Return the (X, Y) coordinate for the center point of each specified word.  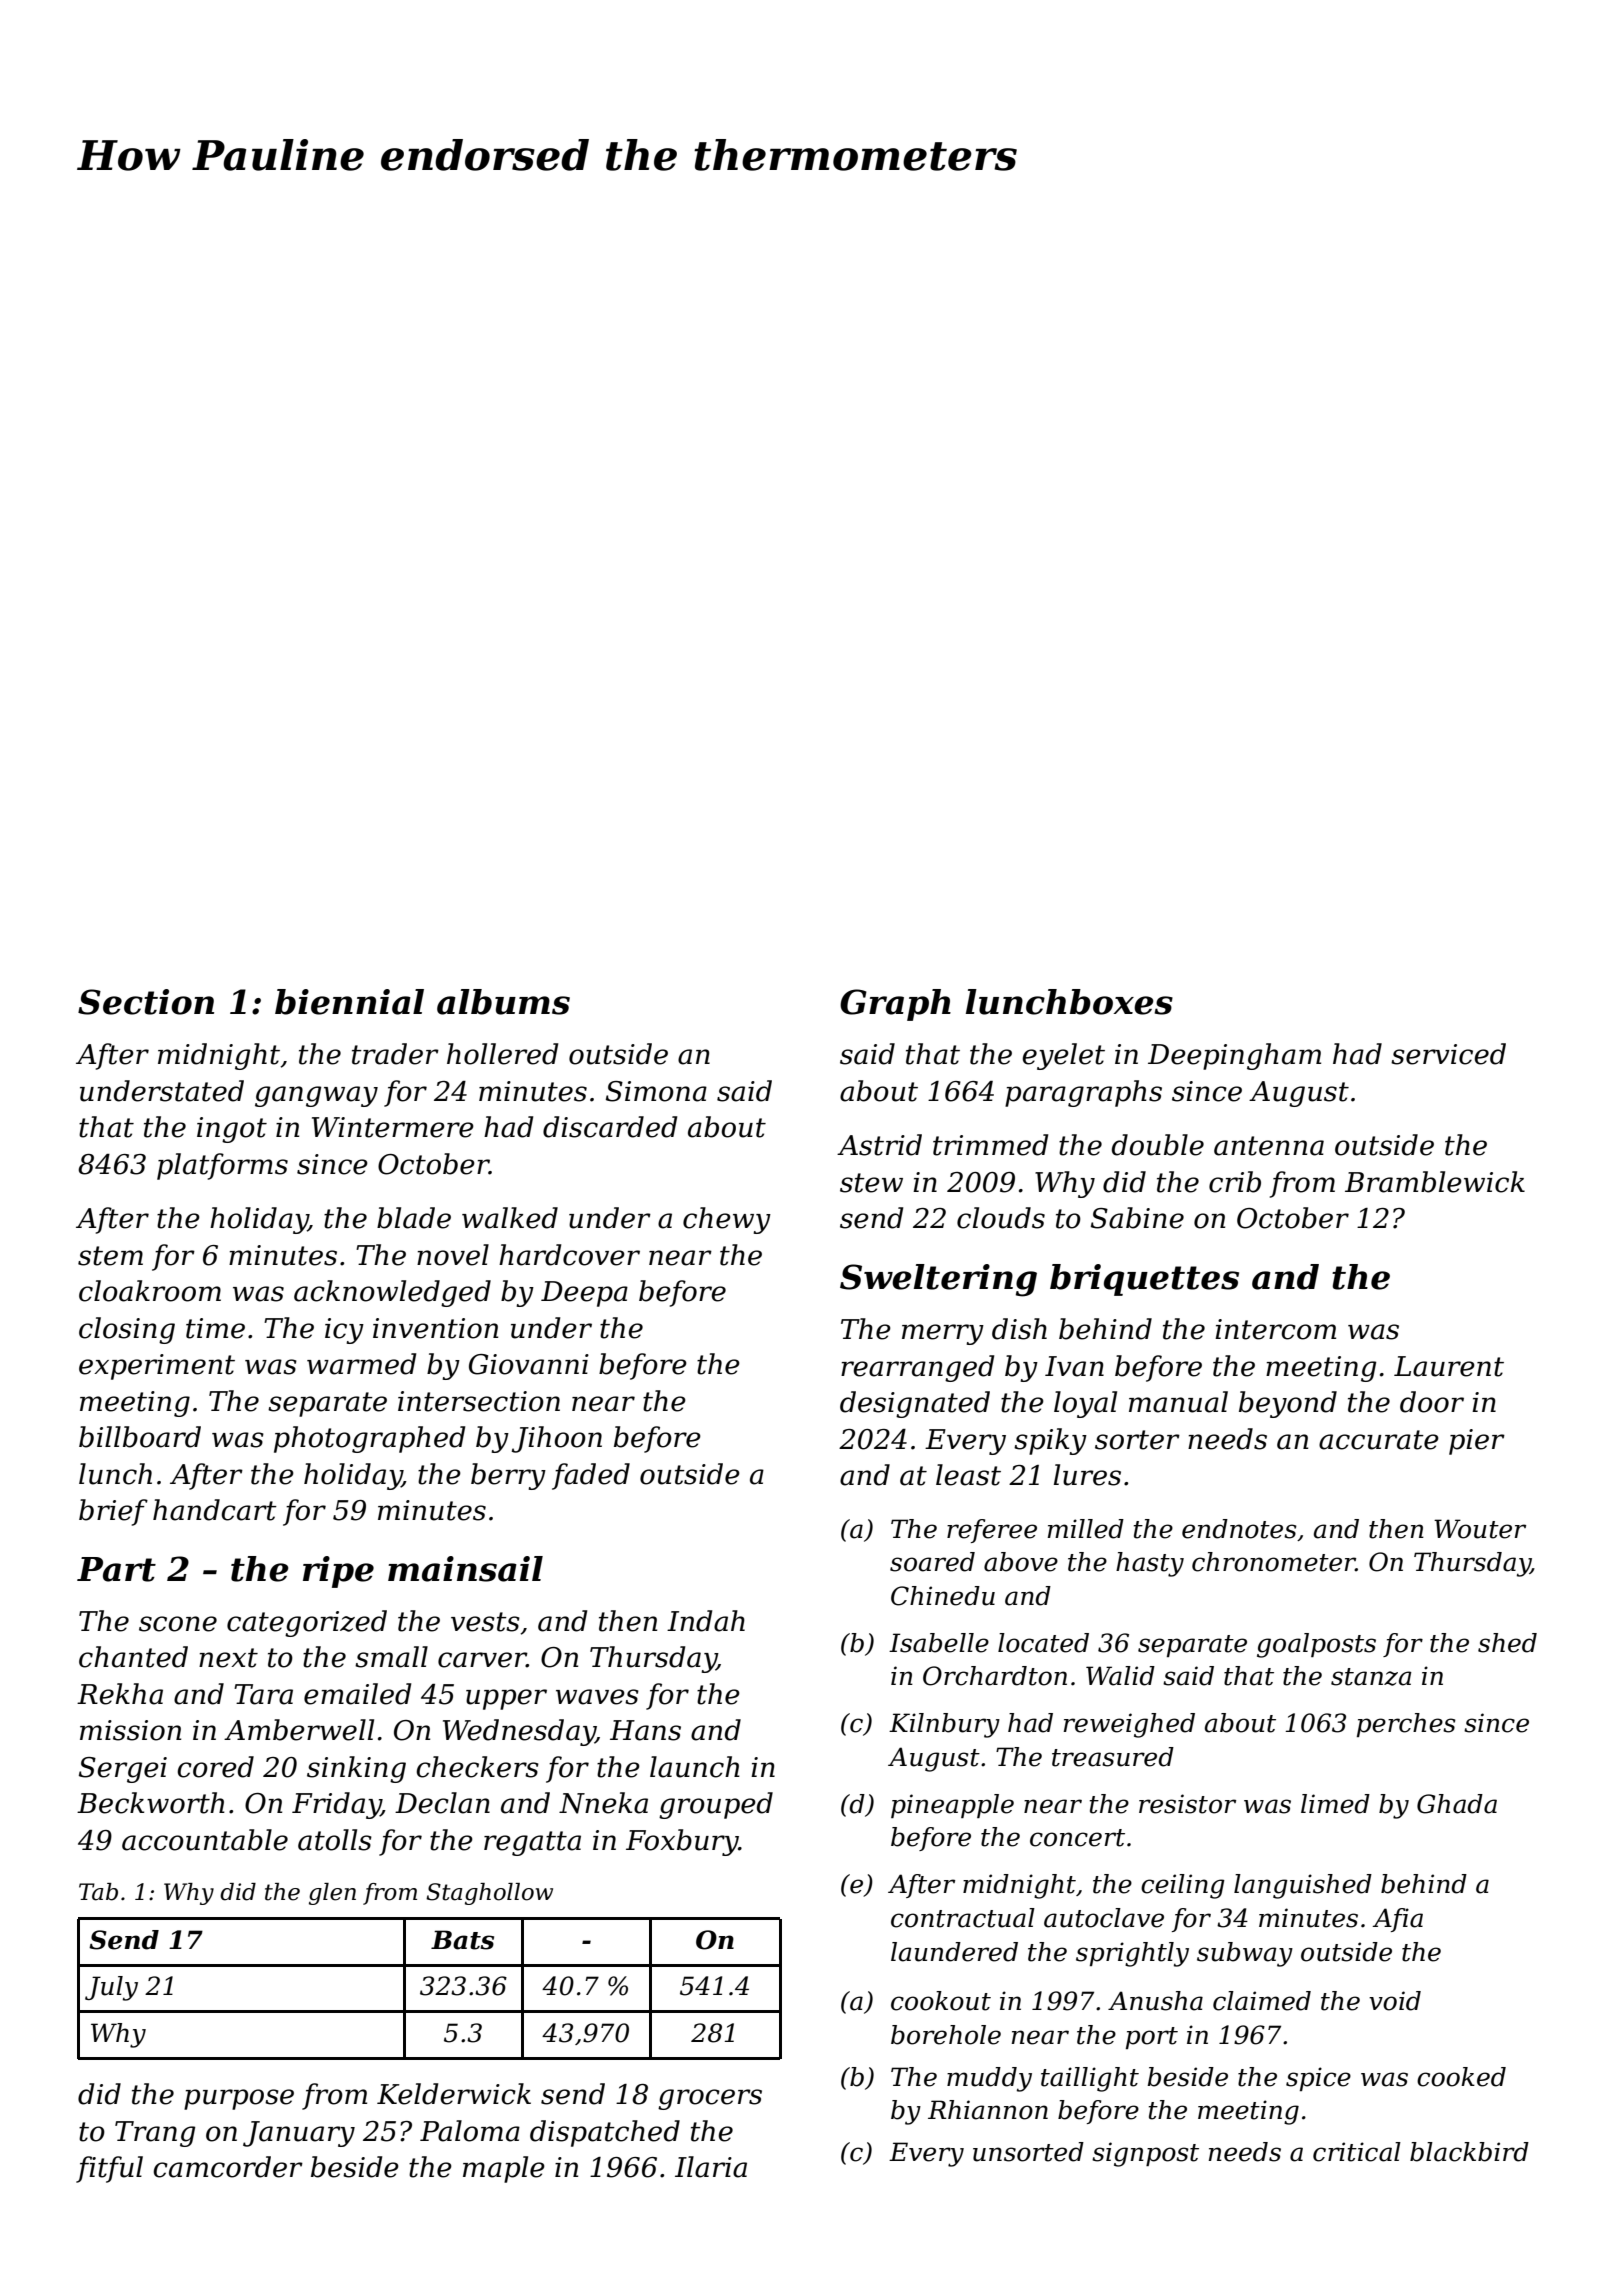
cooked (1461, 2077)
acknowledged (392, 1293)
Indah (706, 1621)
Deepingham (1234, 1056)
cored (215, 1767)
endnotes (1239, 1529)
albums (503, 1002)
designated (915, 1404)
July (111, 1988)
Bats (462, 1940)
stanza (1371, 1677)
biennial (349, 1002)
